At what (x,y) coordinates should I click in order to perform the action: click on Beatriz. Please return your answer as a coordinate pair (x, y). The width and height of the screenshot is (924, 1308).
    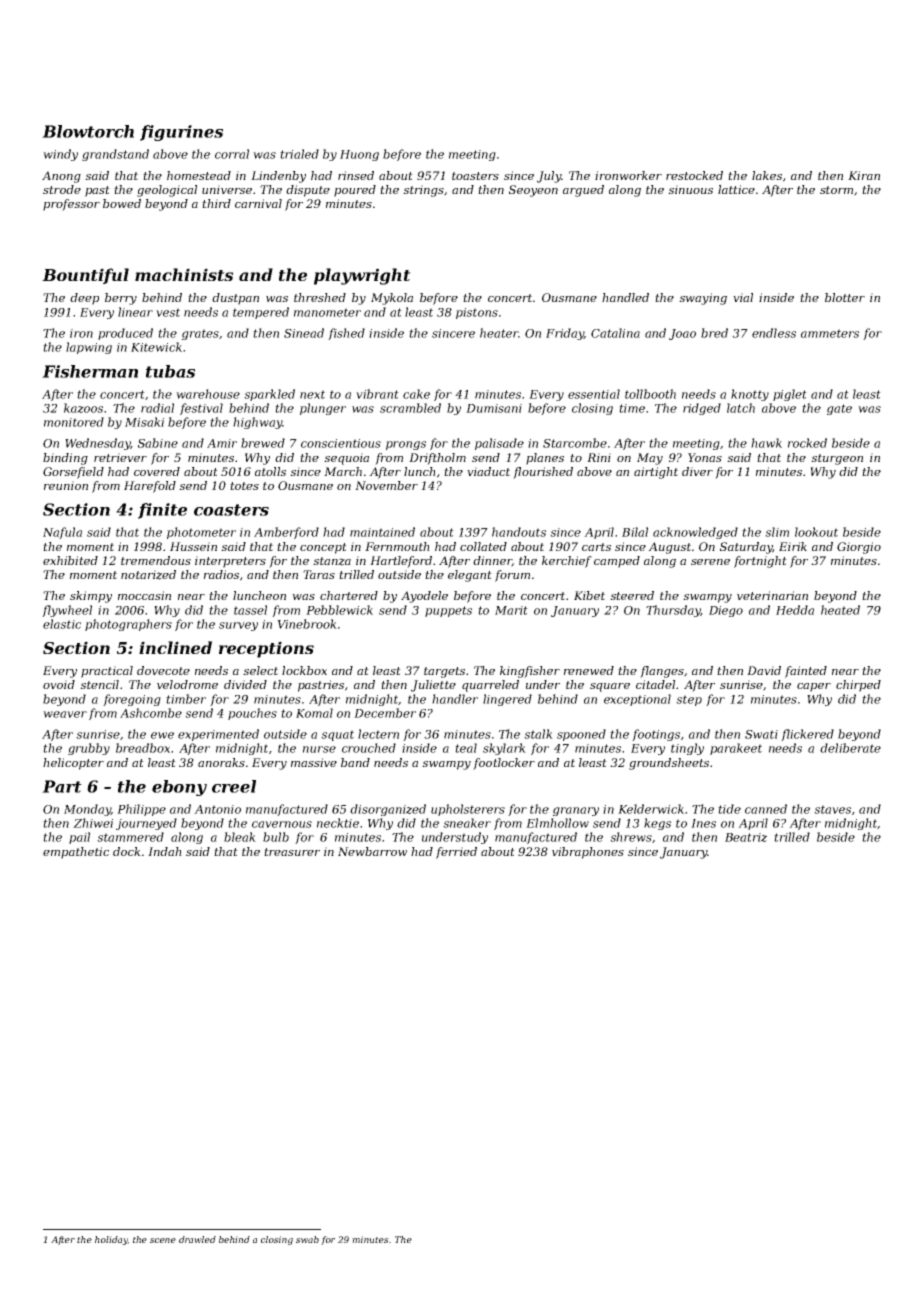
    Looking at the image, I should click on (746, 837).
